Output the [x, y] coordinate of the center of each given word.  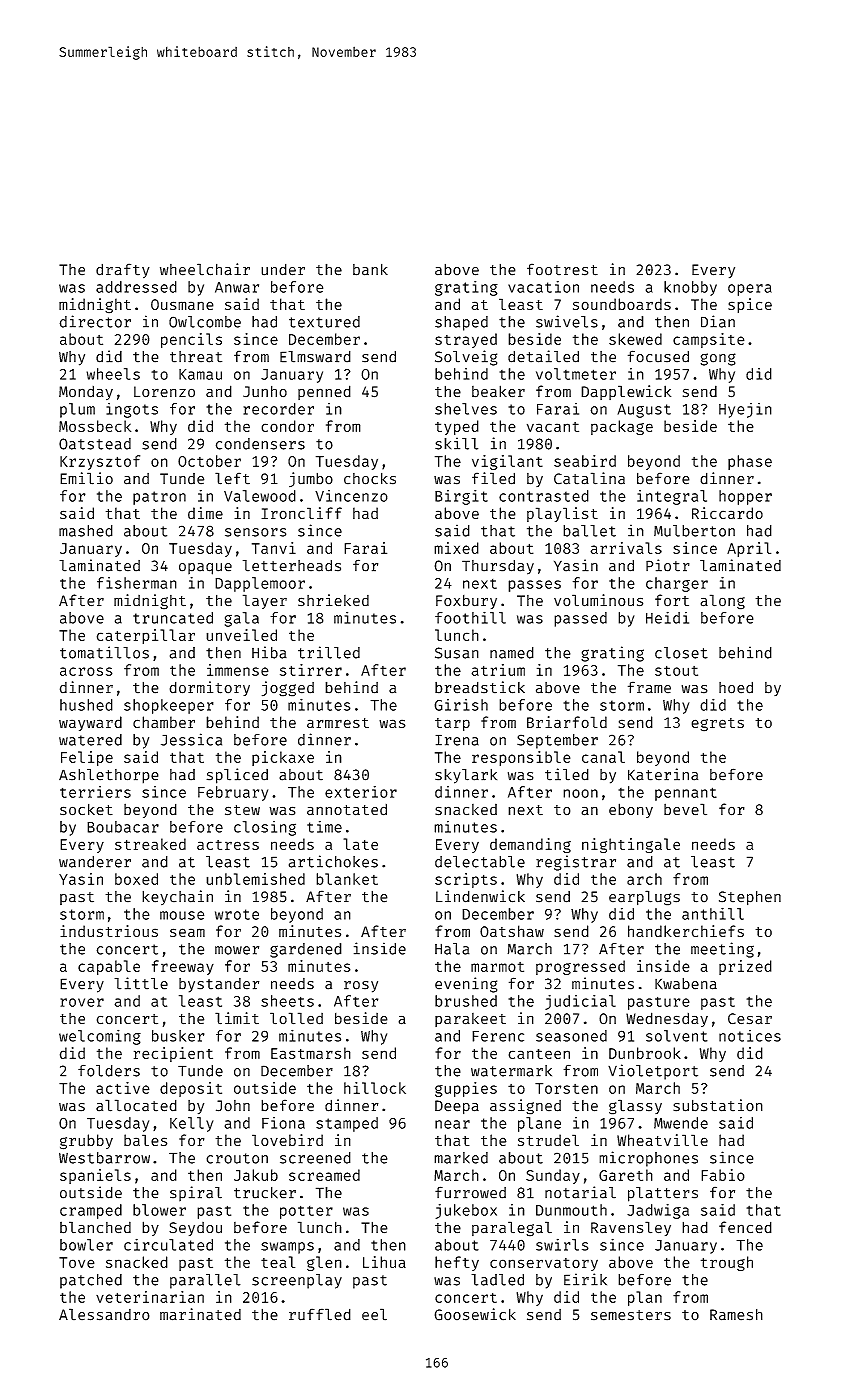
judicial [580, 1002]
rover [82, 1002]
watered [90, 740]
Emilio [86, 478]
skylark [466, 776]
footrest [562, 269]
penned [324, 392]
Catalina [589, 478]
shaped [461, 323]
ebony [631, 810]
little [141, 983]
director [95, 321]
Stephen [750, 898]
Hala [452, 949]
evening [466, 985]
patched [91, 1281]
